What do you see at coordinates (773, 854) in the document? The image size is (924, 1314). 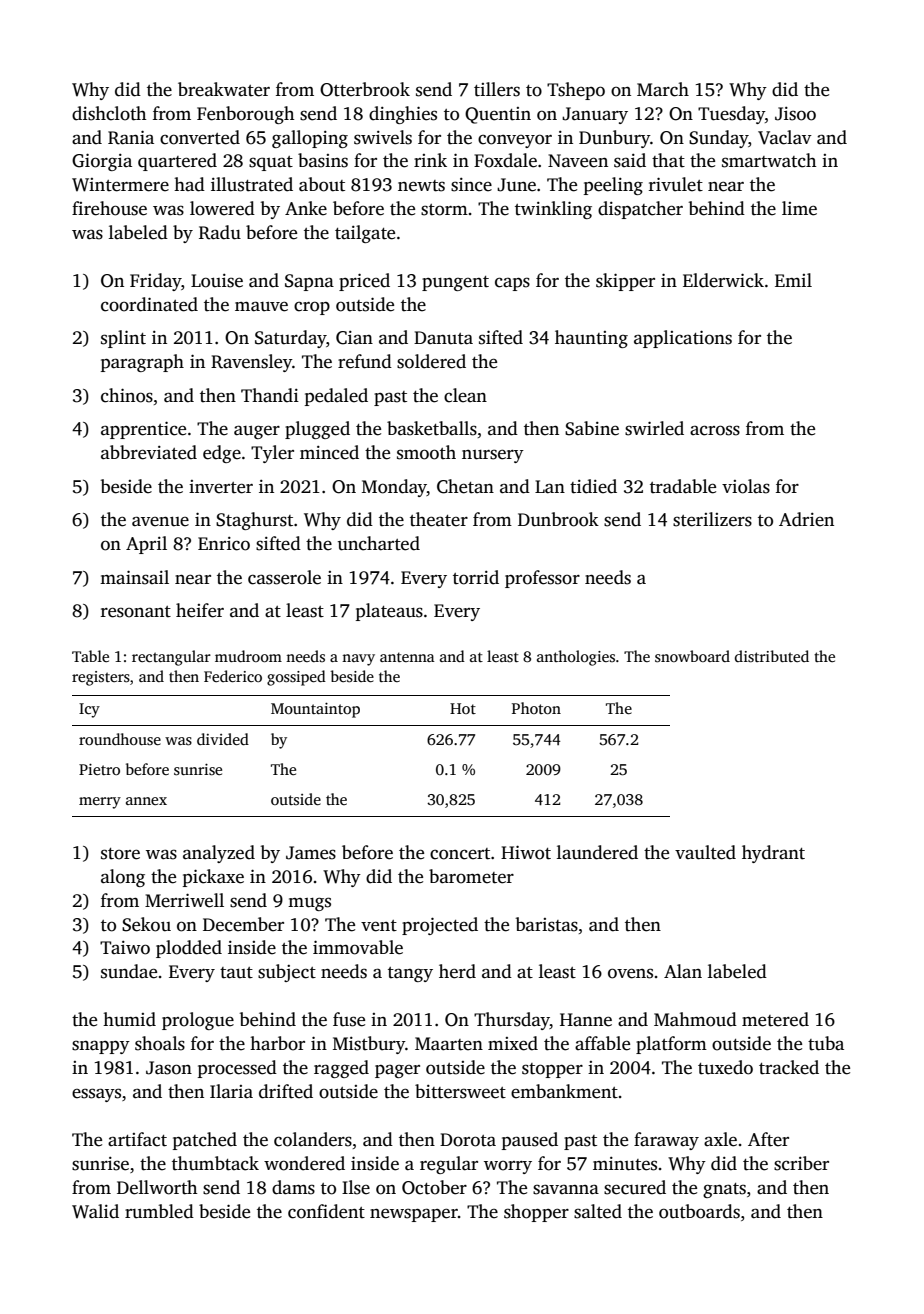 I see `hydrant` at bounding box center [773, 854].
